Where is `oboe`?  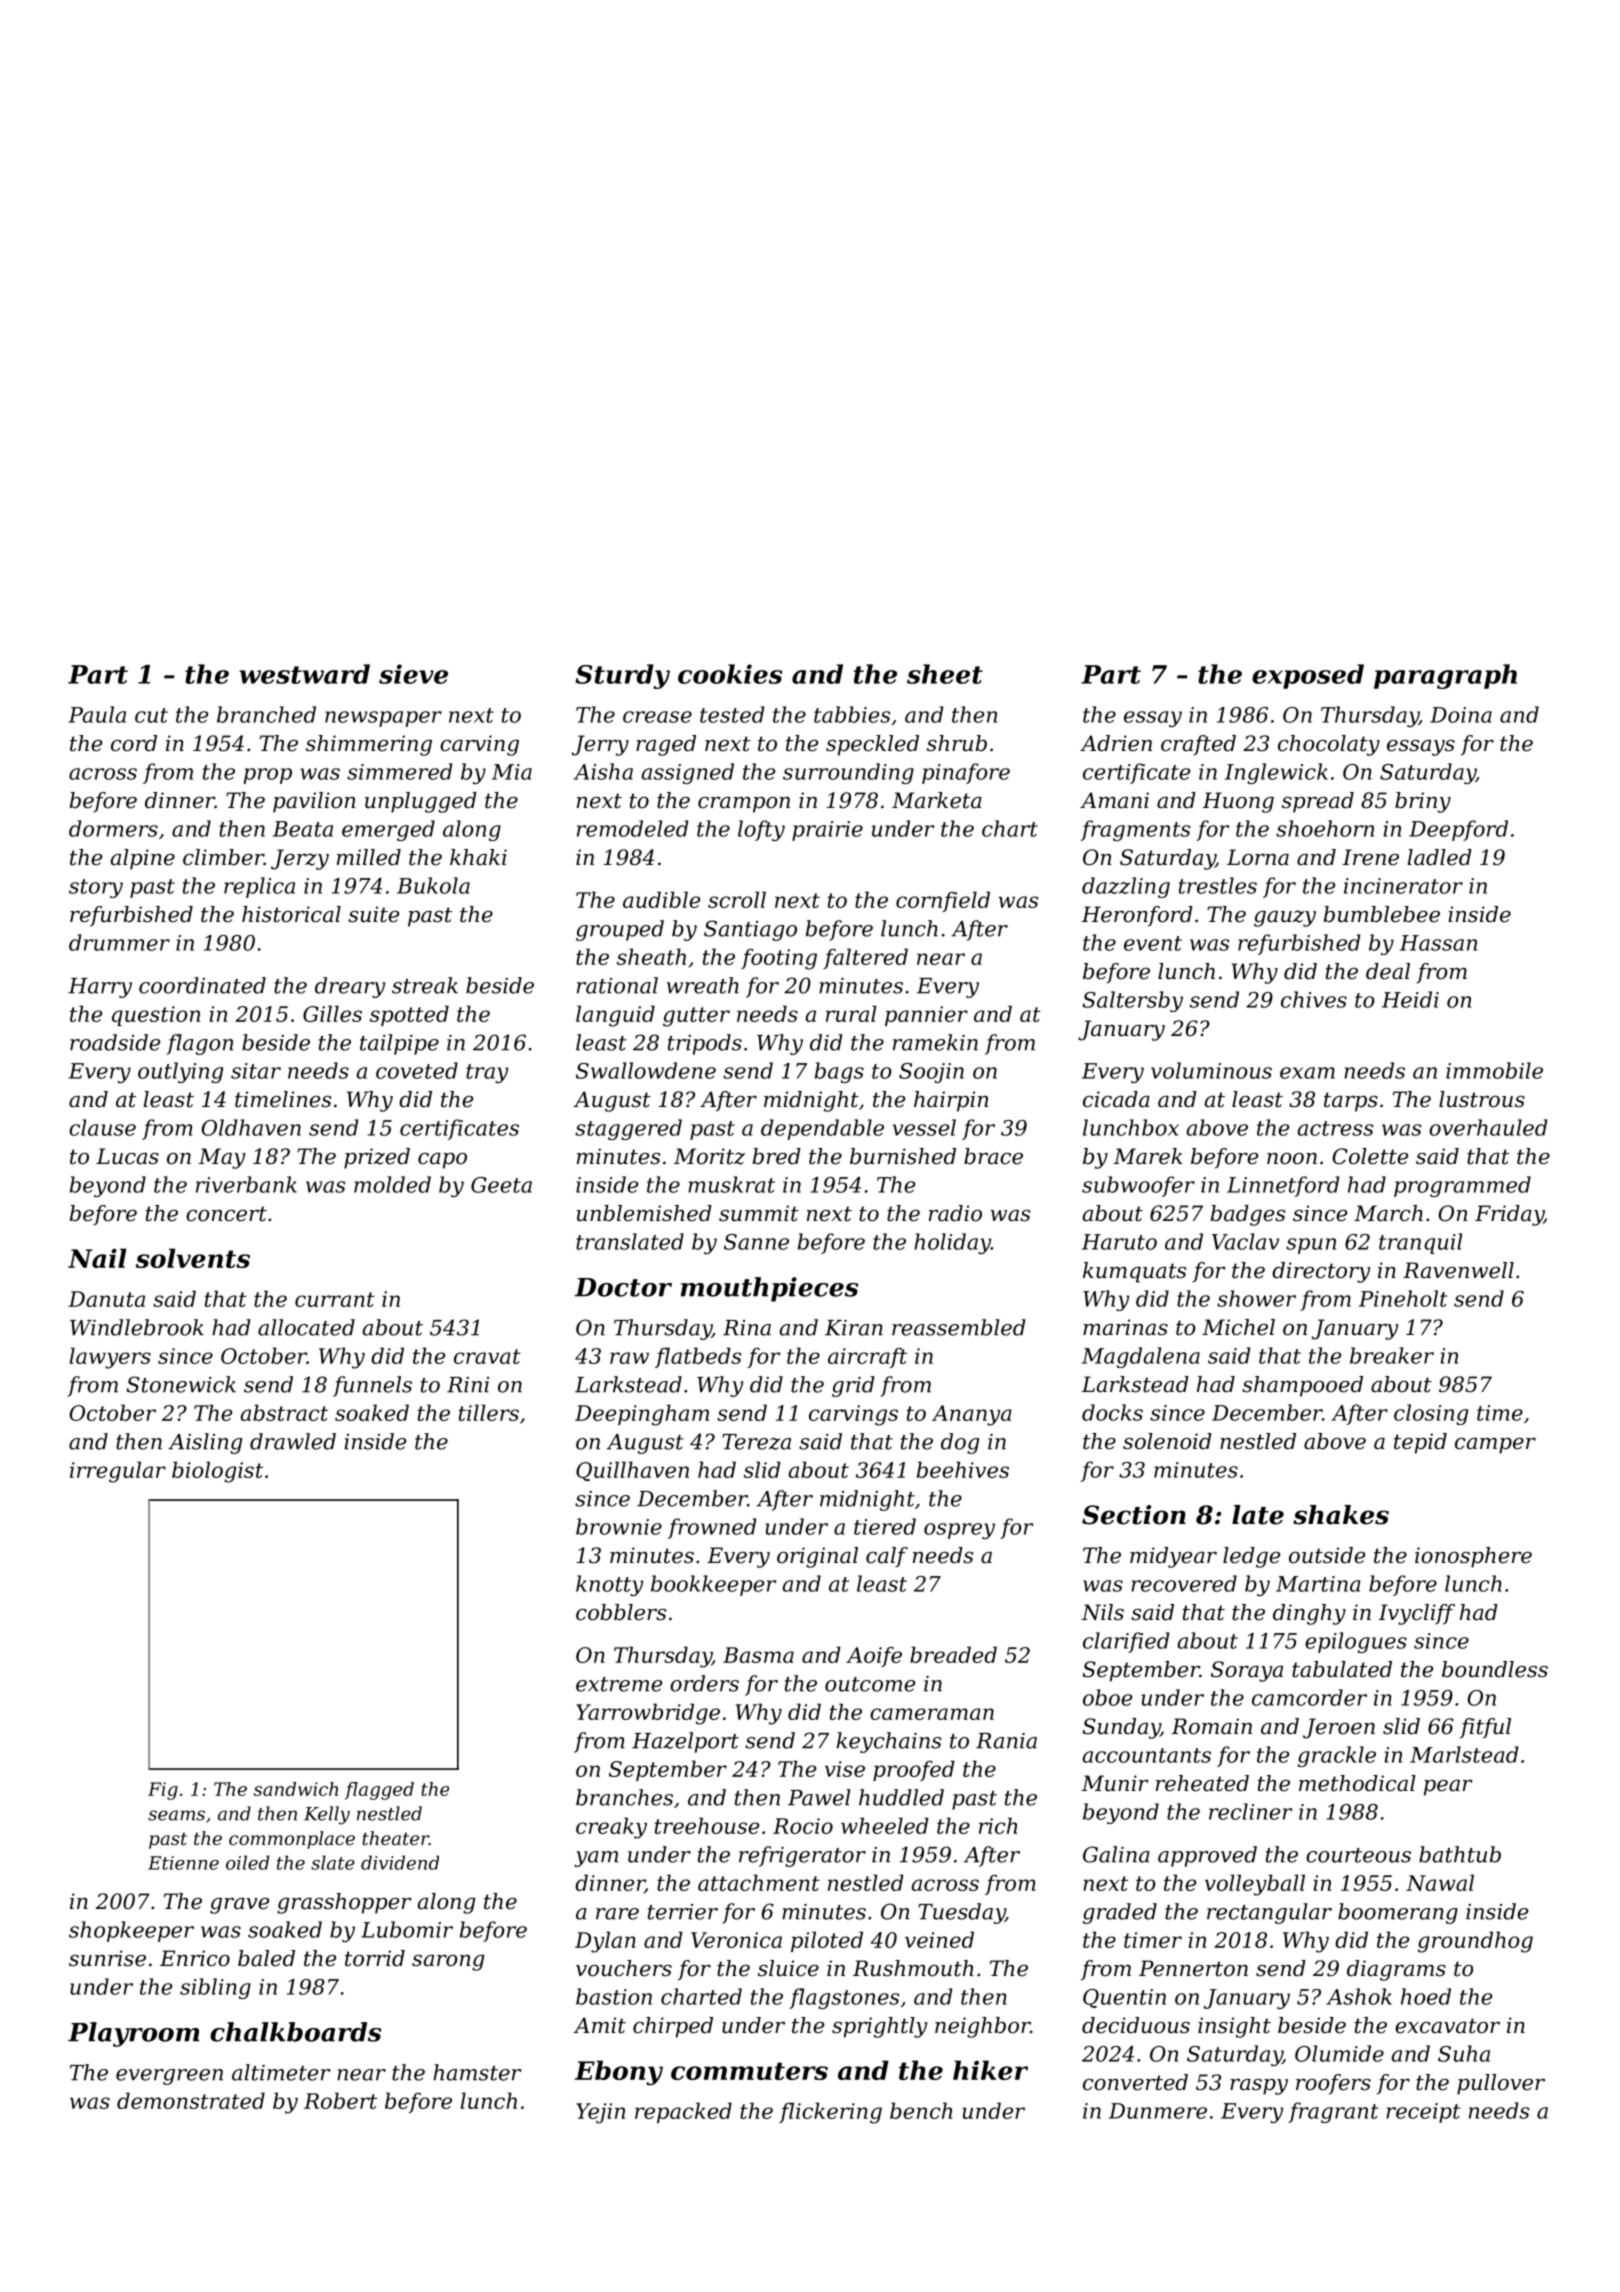
oboe is located at coordinates (1107, 1697).
